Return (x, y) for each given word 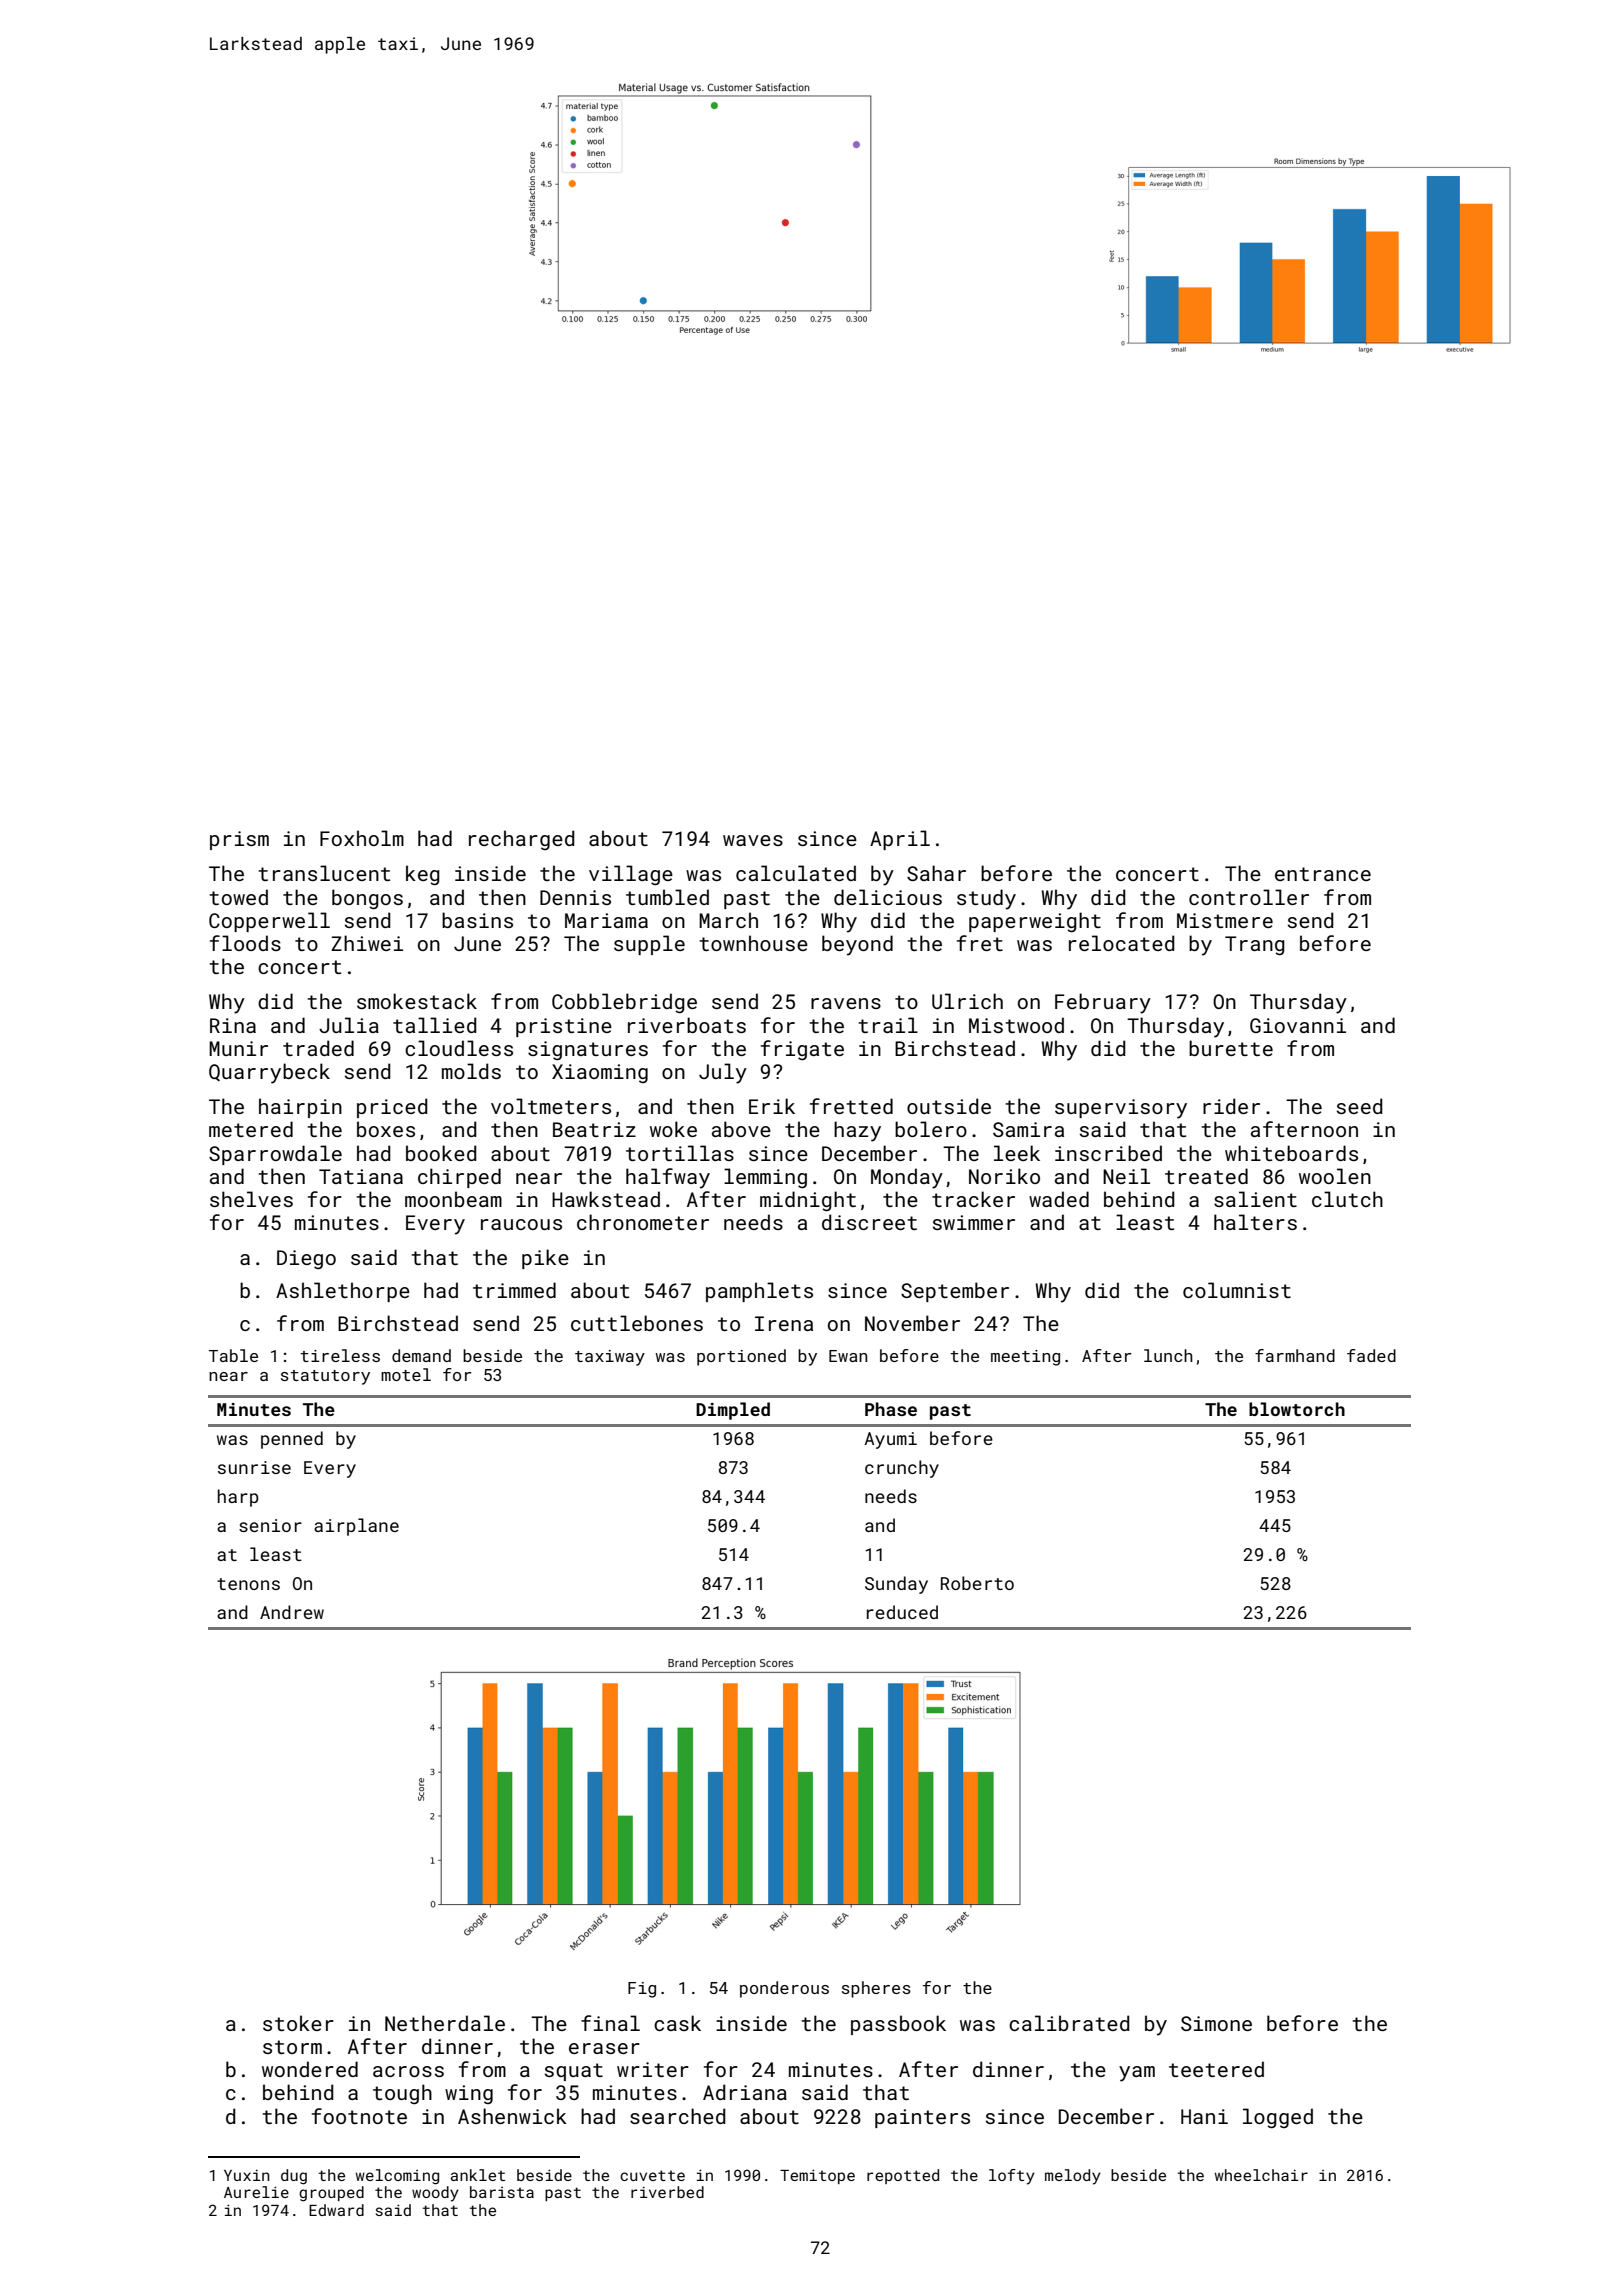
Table (233, 1355)
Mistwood (1016, 1025)
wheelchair (1261, 2175)
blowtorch (1297, 1409)
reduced (902, 1612)
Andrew (292, 1612)
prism (239, 840)
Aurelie (256, 2192)
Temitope (817, 2176)
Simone (1216, 2023)
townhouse (753, 943)
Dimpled (733, 1411)
